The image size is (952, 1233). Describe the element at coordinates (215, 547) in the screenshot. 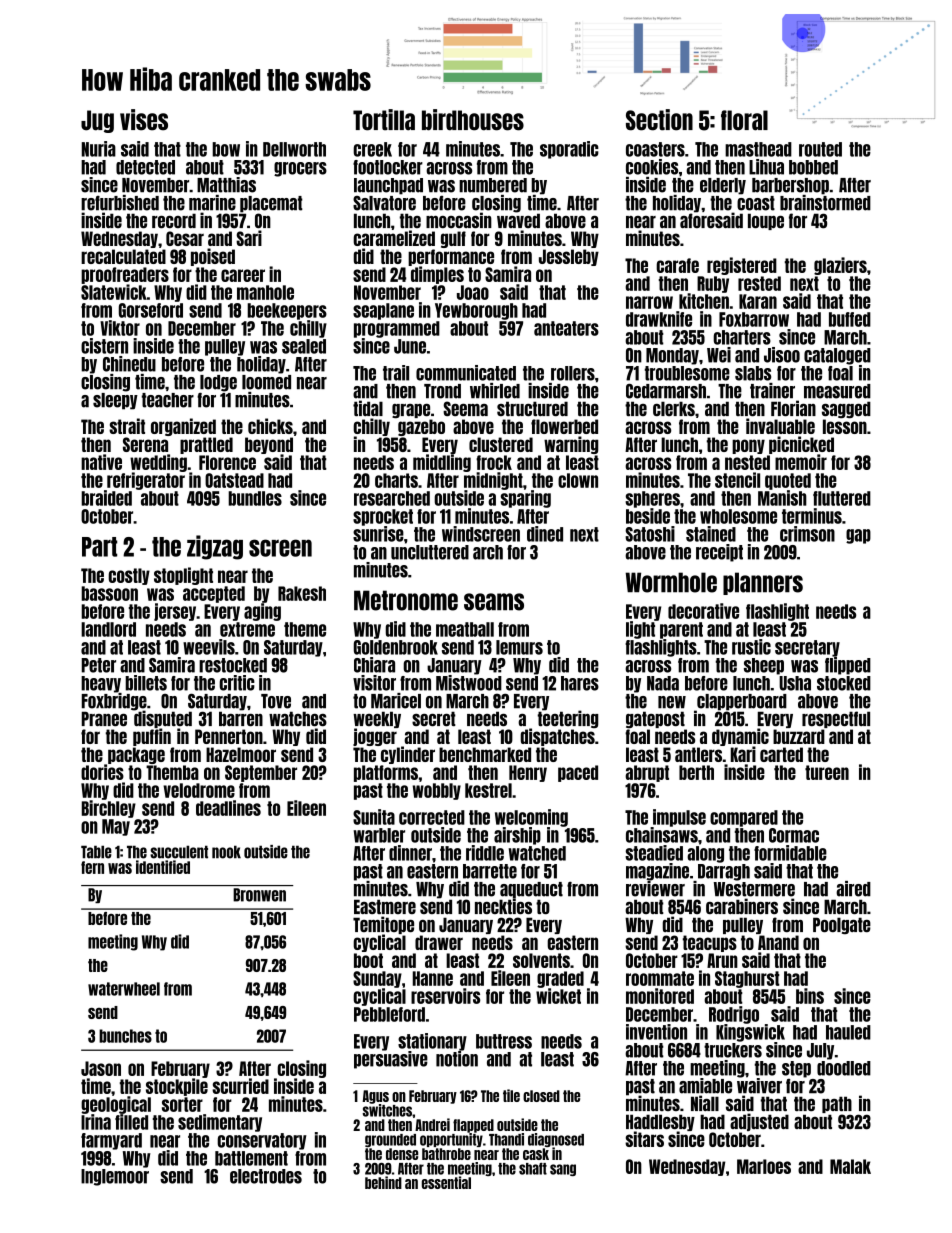

I see `zigzag` at that location.
